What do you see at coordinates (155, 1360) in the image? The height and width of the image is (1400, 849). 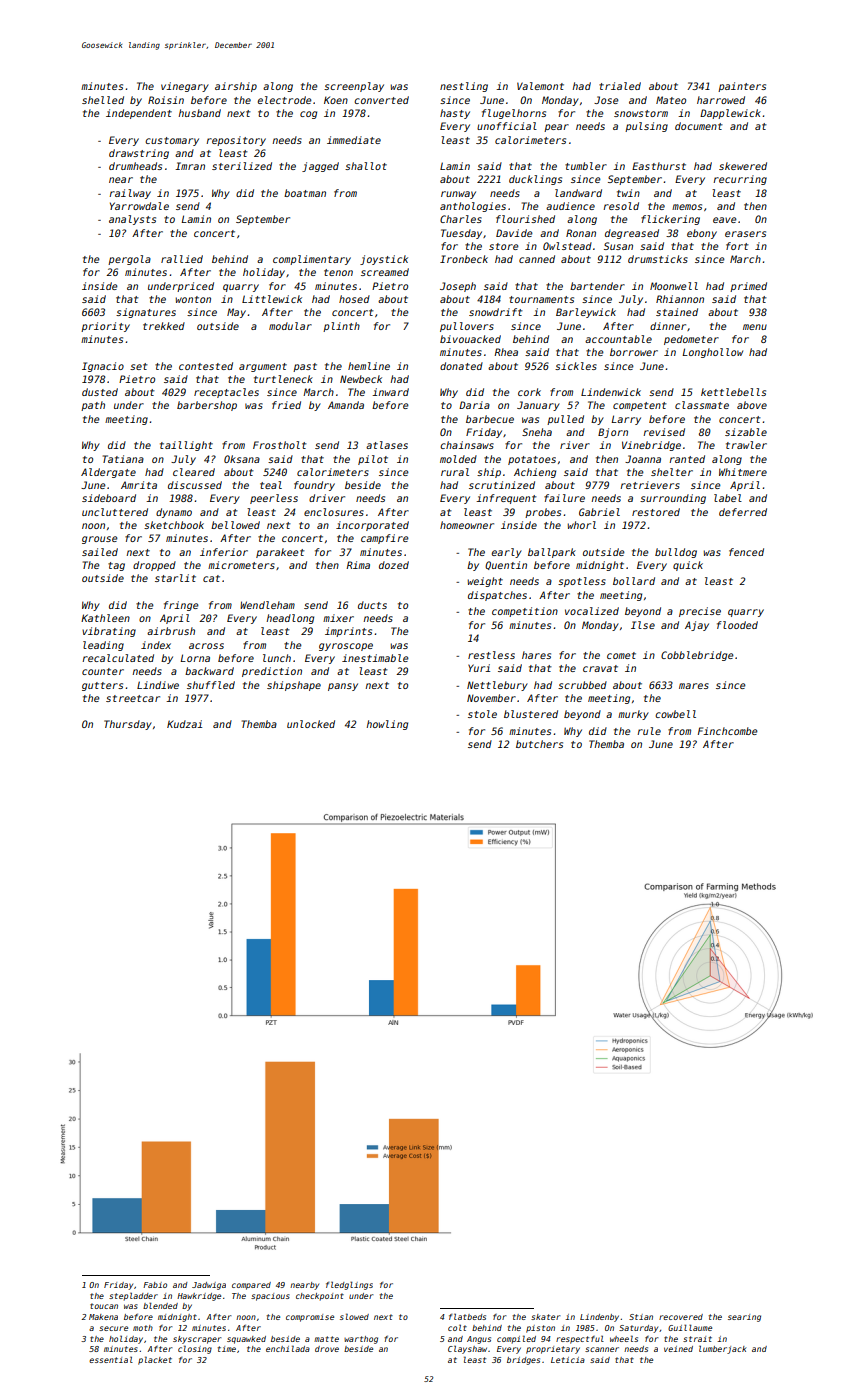 I see `placket` at bounding box center [155, 1360].
